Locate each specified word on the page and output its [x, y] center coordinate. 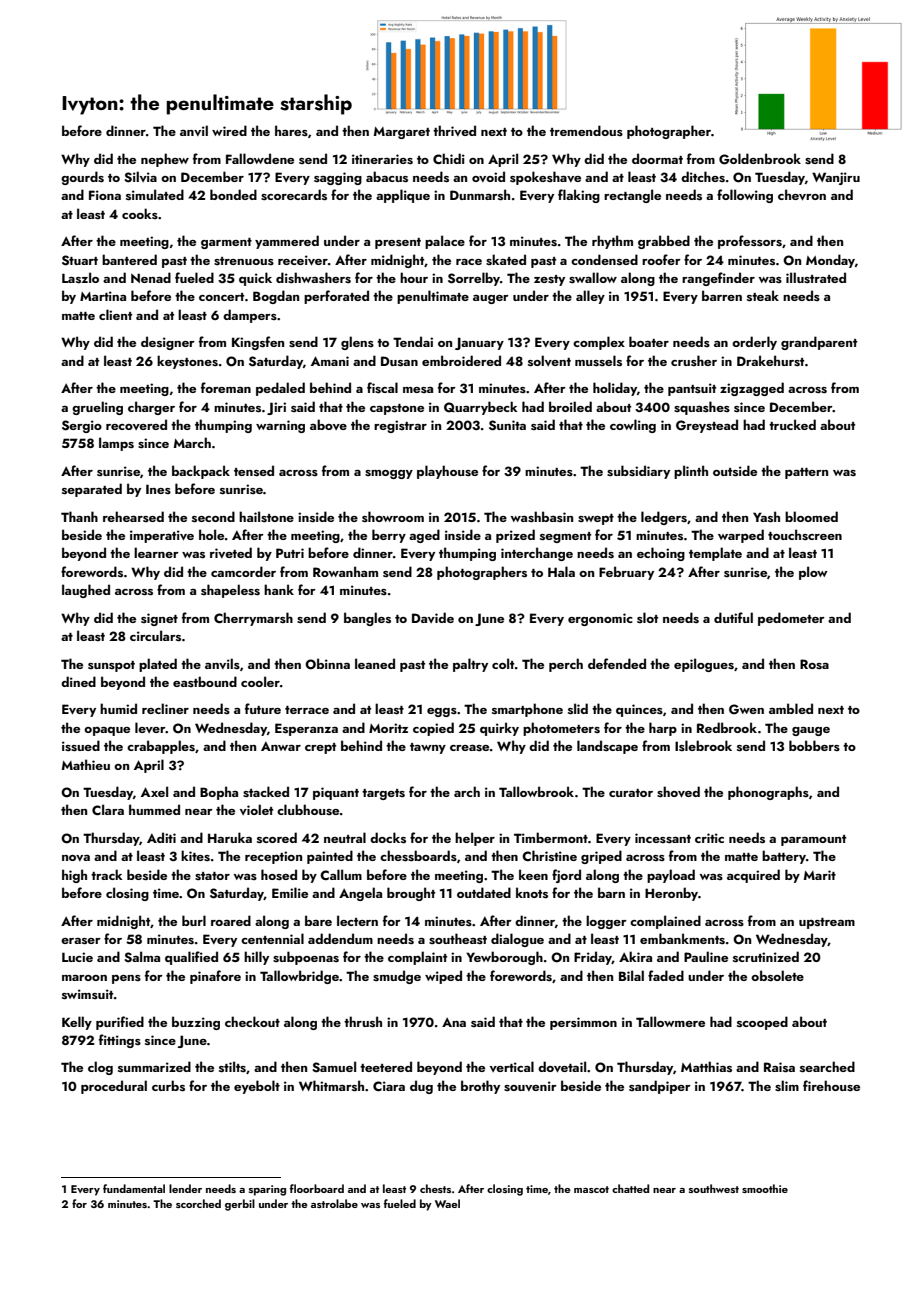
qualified [191, 958]
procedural [114, 1087]
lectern [357, 920]
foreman [226, 387]
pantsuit [692, 389]
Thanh [79, 516]
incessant [663, 838]
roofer [661, 259]
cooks [140, 213]
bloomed [811, 516]
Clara [108, 809]
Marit [820, 875]
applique [403, 196]
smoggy [389, 474]
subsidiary [638, 472]
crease [469, 748]
